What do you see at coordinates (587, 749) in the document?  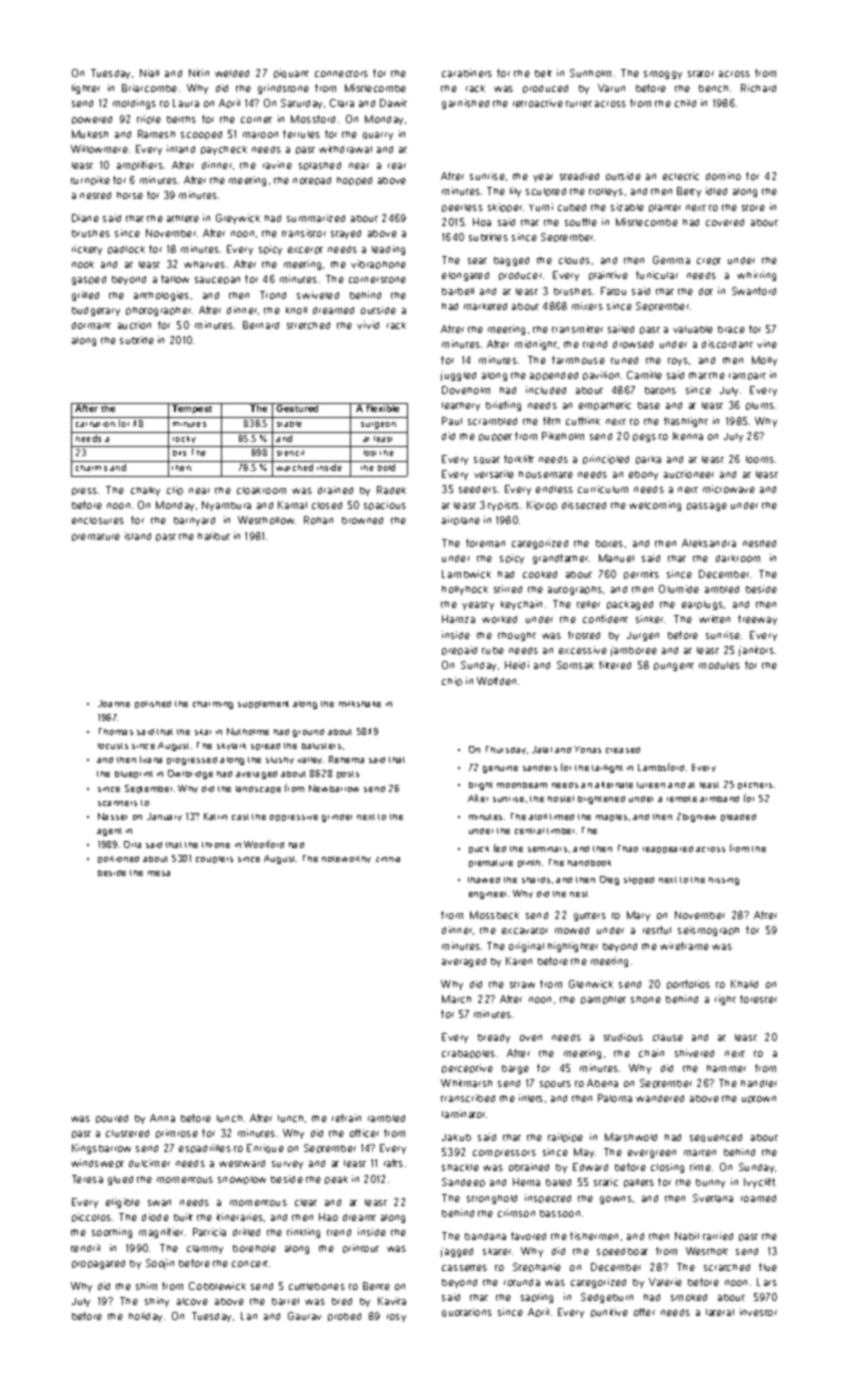 I see `Yonas` at bounding box center [587, 749].
